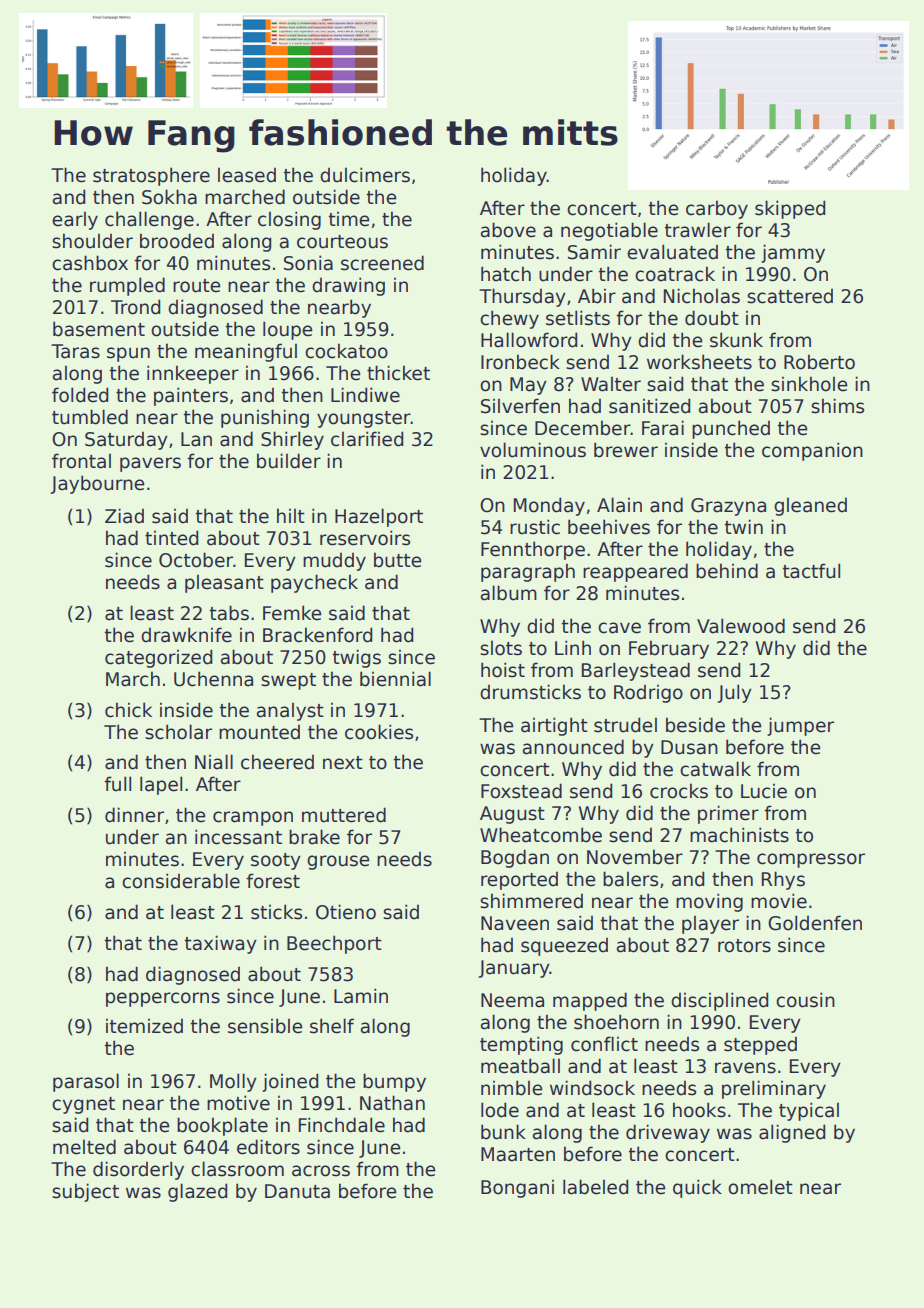 The width and height of the screenshot is (924, 1308). What do you see at coordinates (508, 230) in the screenshot?
I see `above` at bounding box center [508, 230].
